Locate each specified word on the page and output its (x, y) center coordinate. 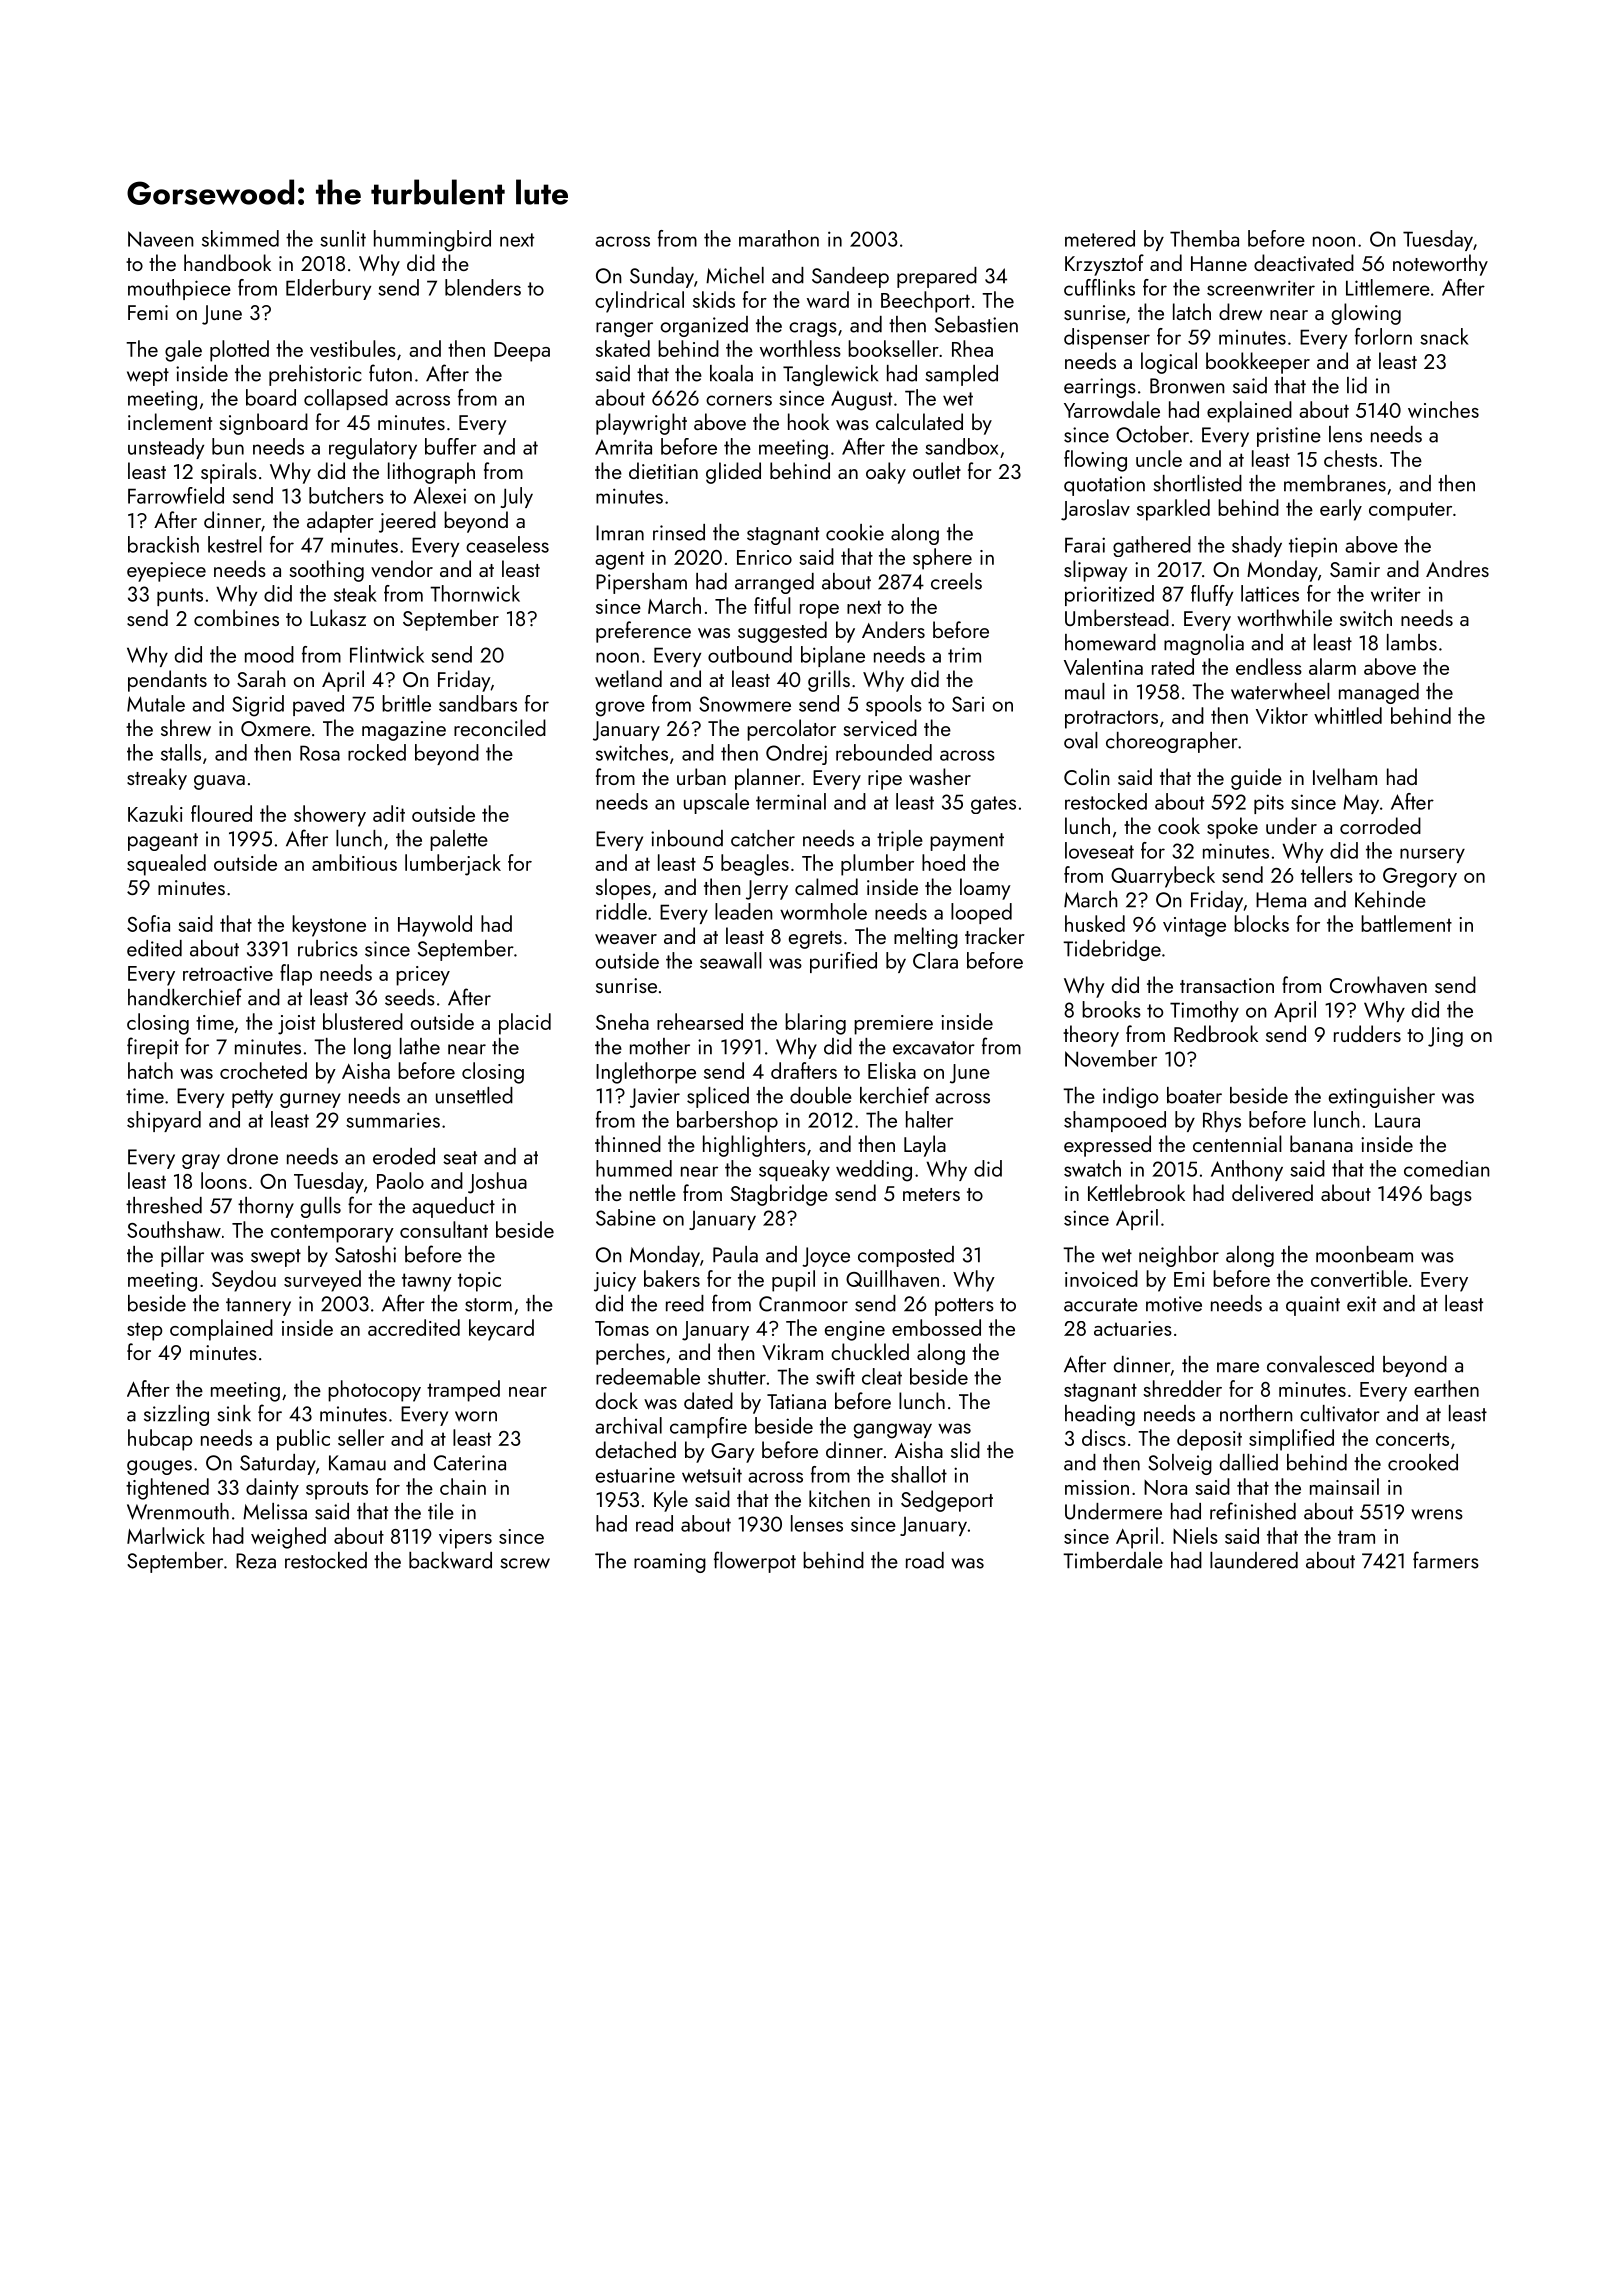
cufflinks (1099, 287)
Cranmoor (803, 1304)
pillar (182, 1256)
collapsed (346, 399)
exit (1361, 1304)
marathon (779, 238)
